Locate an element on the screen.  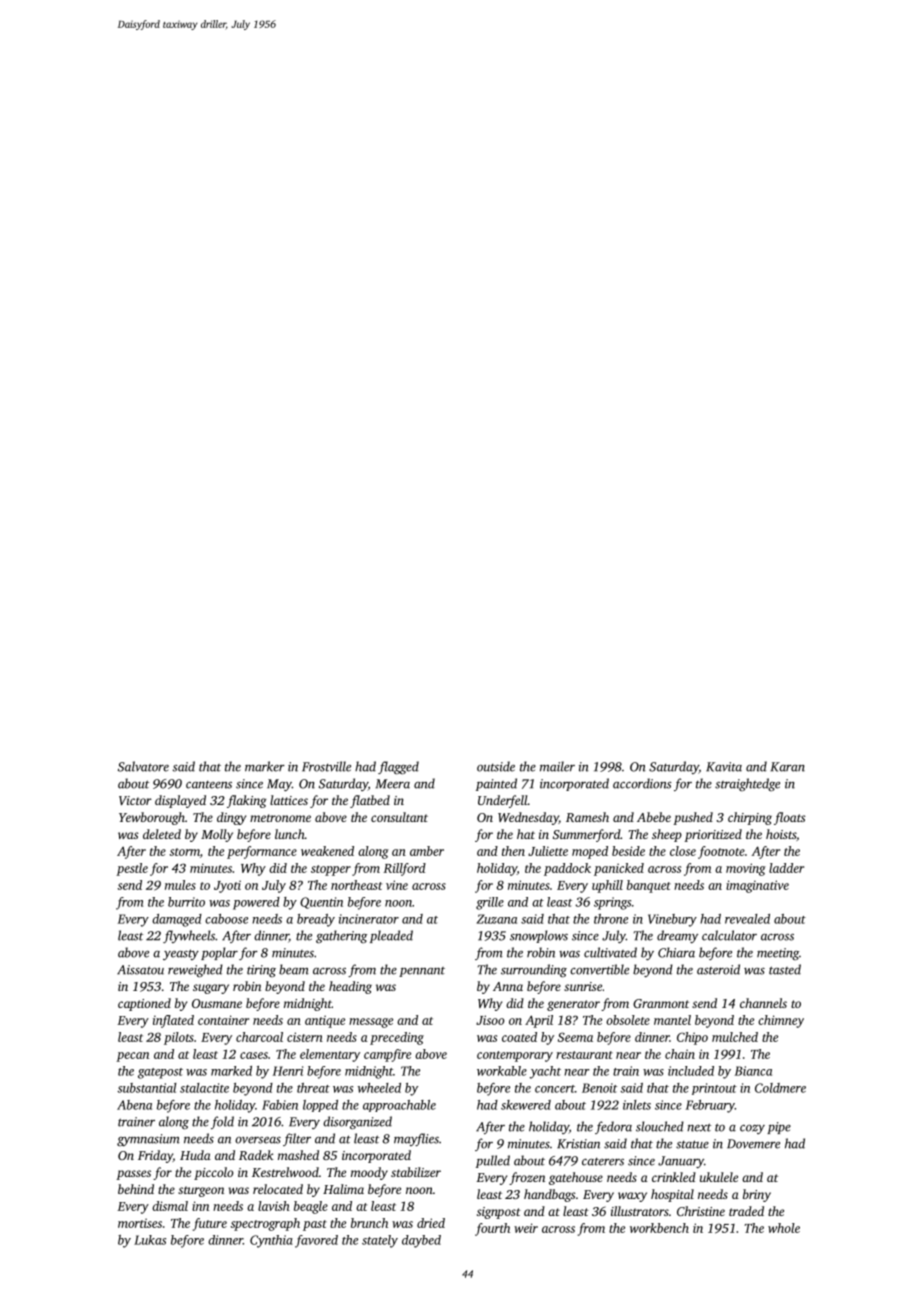
beam is located at coordinates (294, 969).
